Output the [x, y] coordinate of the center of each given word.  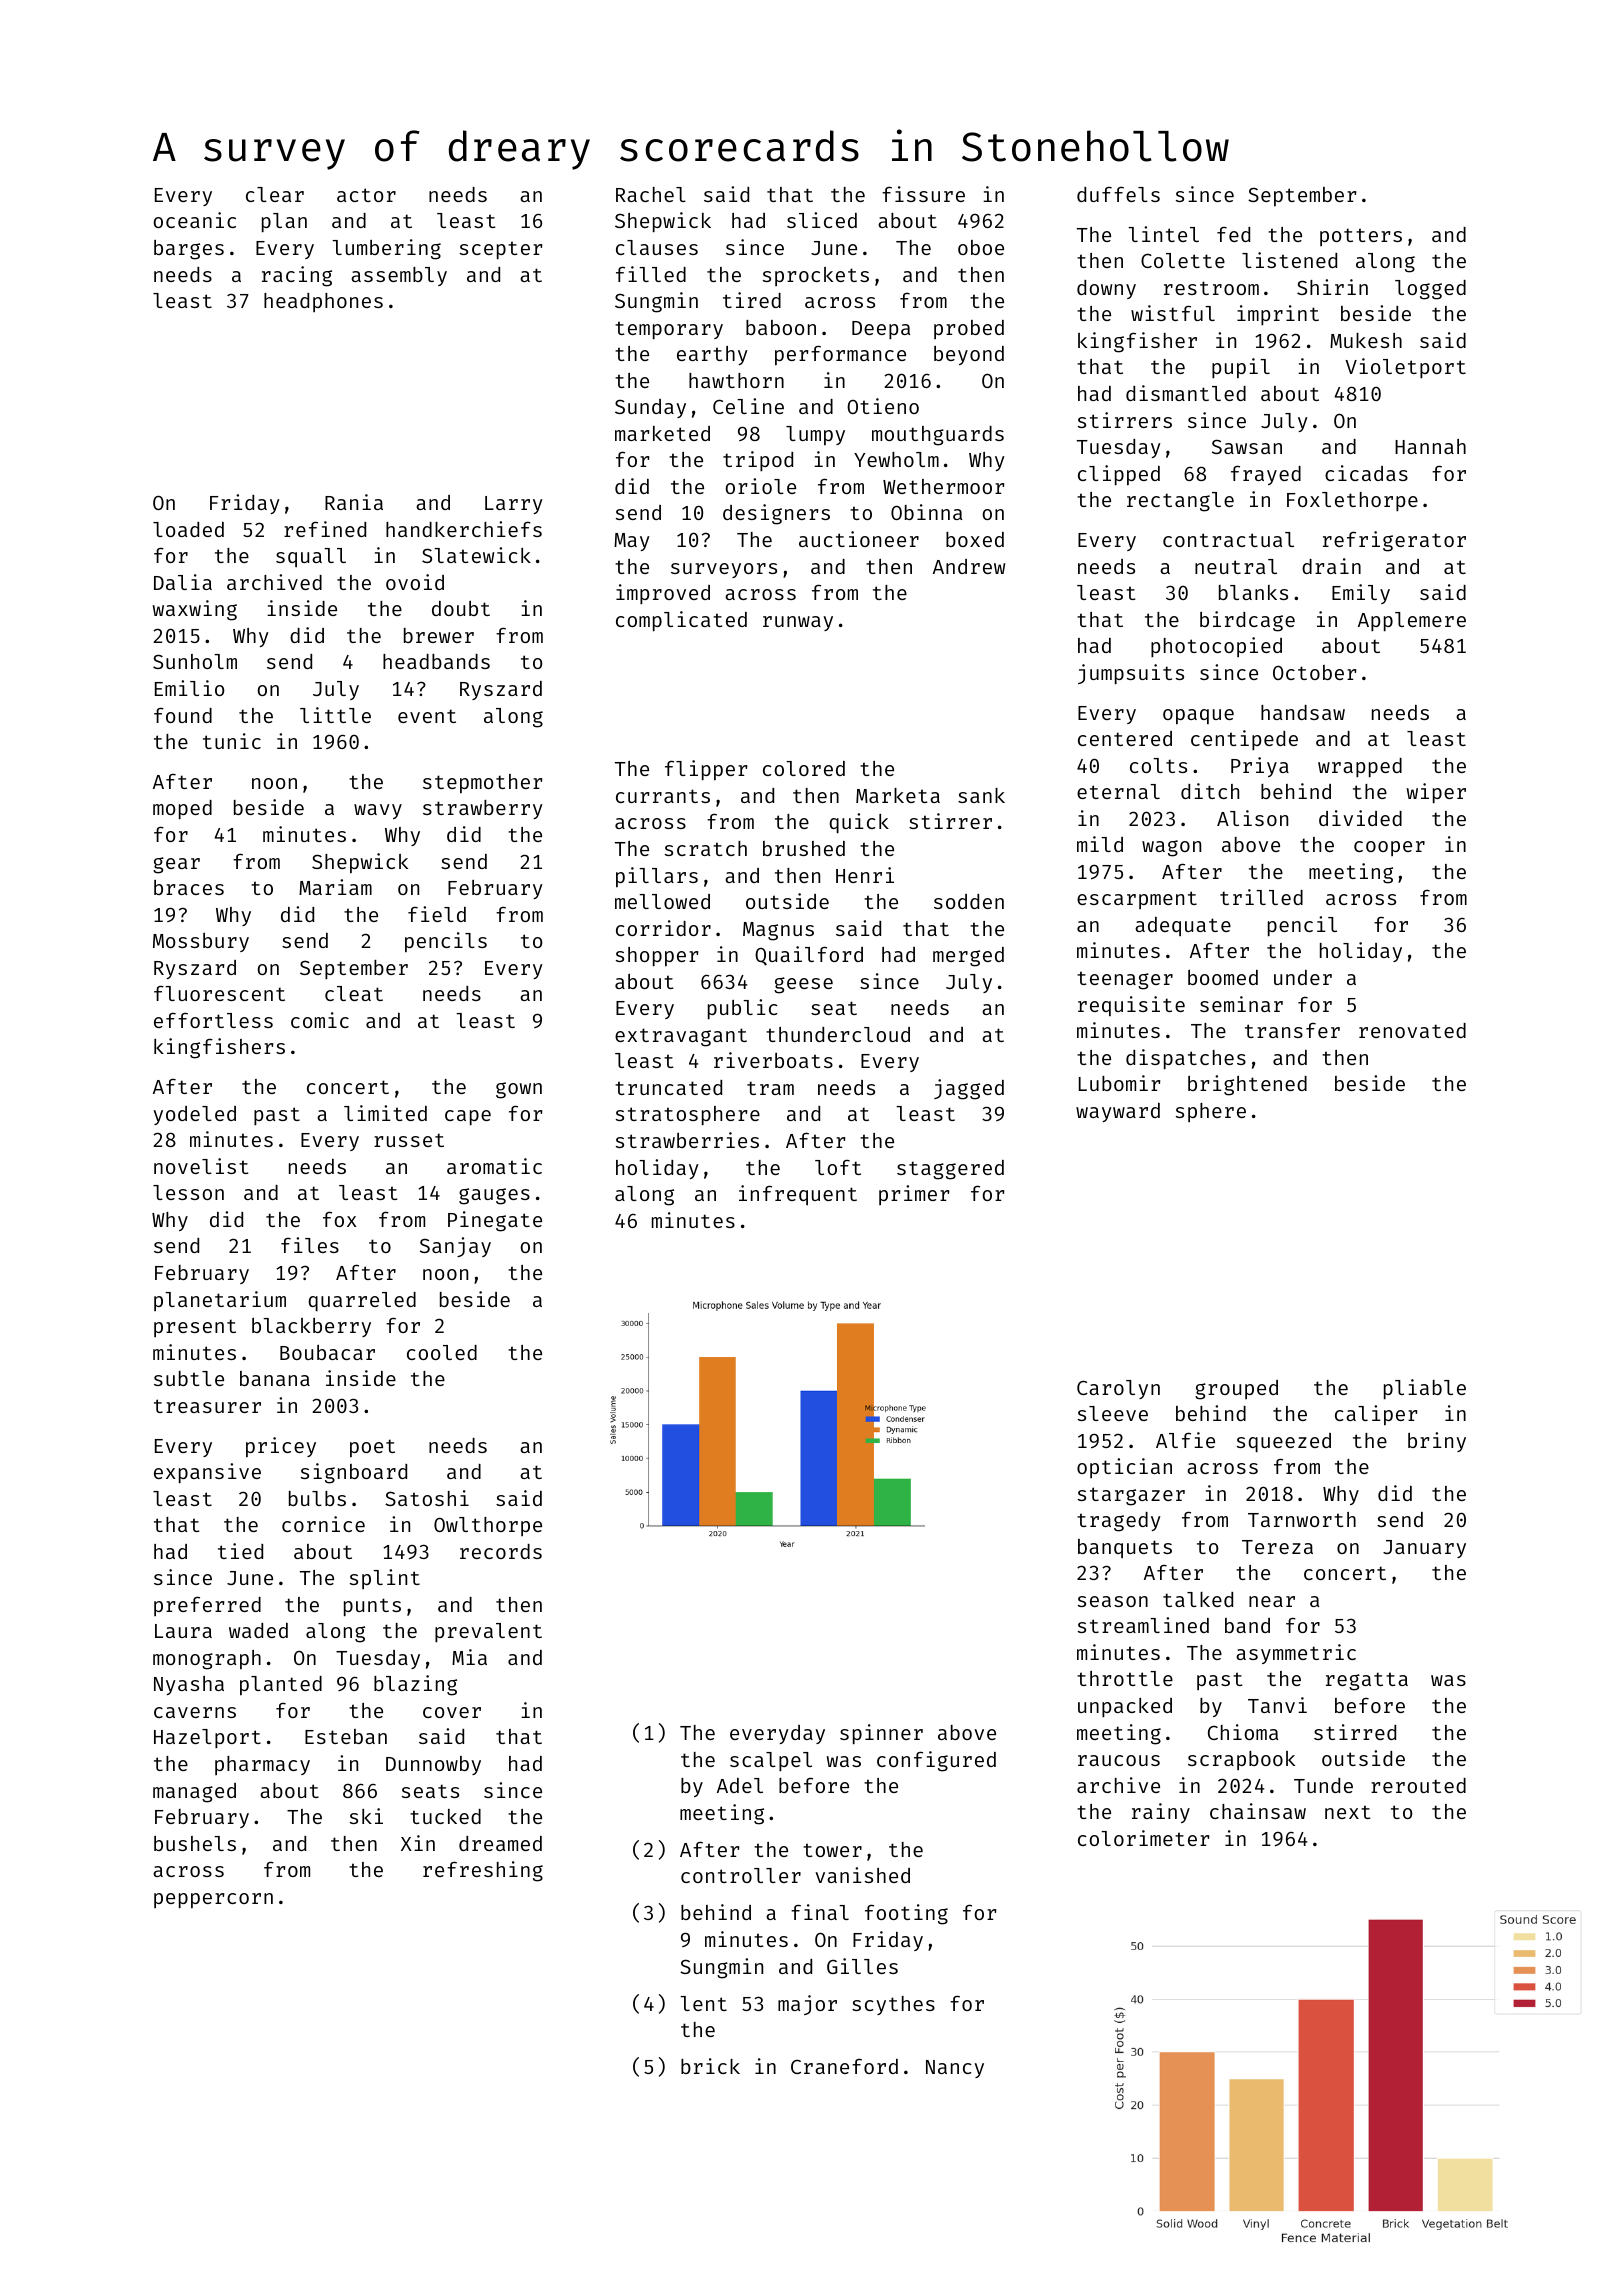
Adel [740, 1785]
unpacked [1125, 1707]
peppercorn [213, 1901]
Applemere [1412, 621]
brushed [804, 848]
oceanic [194, 220]
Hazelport [207, 1738]
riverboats [773, 1060]
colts [1158, 765]
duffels [1118, 194]
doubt [461, 608]
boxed [975, 539]
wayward [1118, 1112]
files [310, 1245]
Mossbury [201, 942]
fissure [923, 194]
